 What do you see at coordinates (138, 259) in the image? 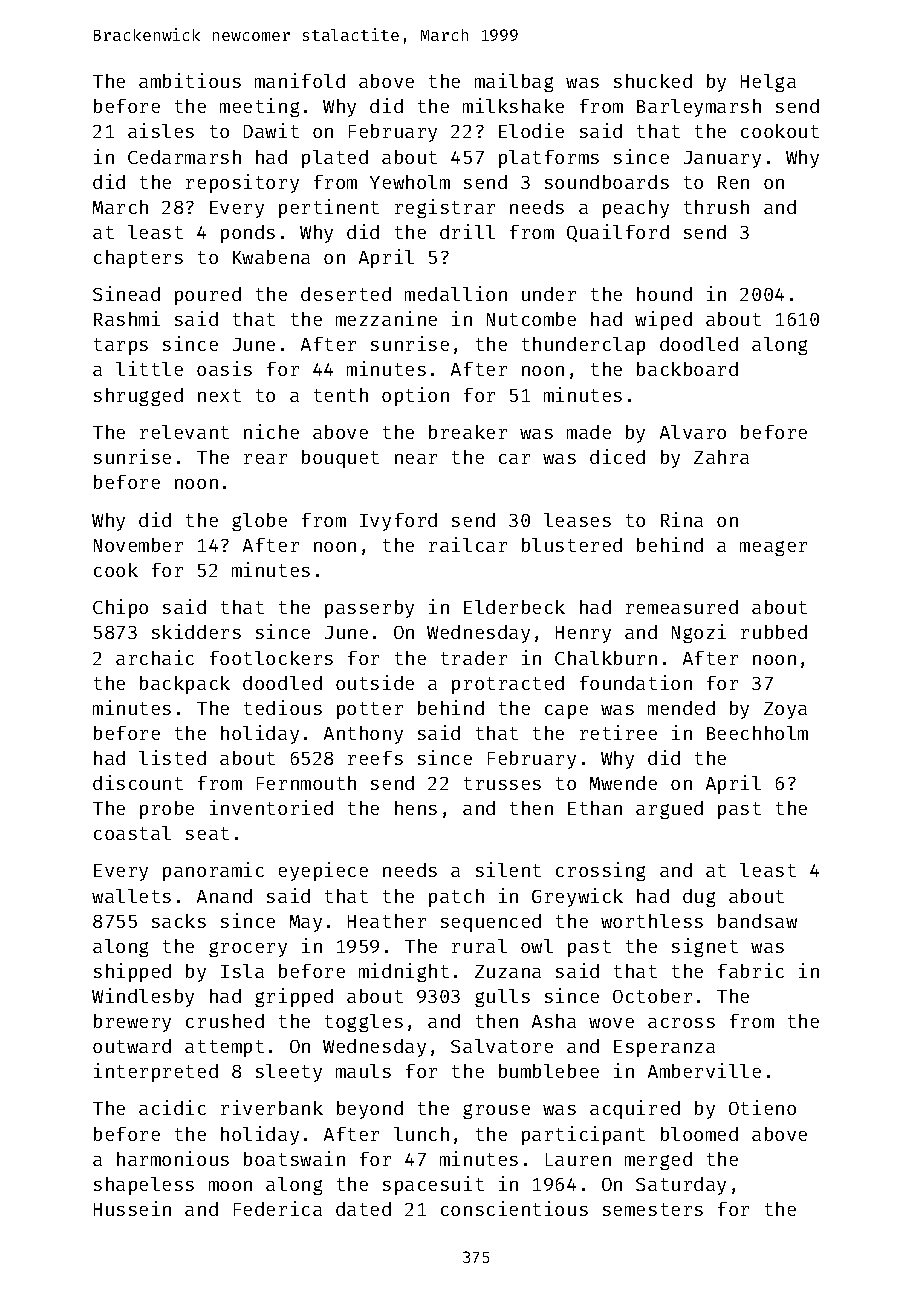
I see `chapters` at bounding box center [138, 259].
